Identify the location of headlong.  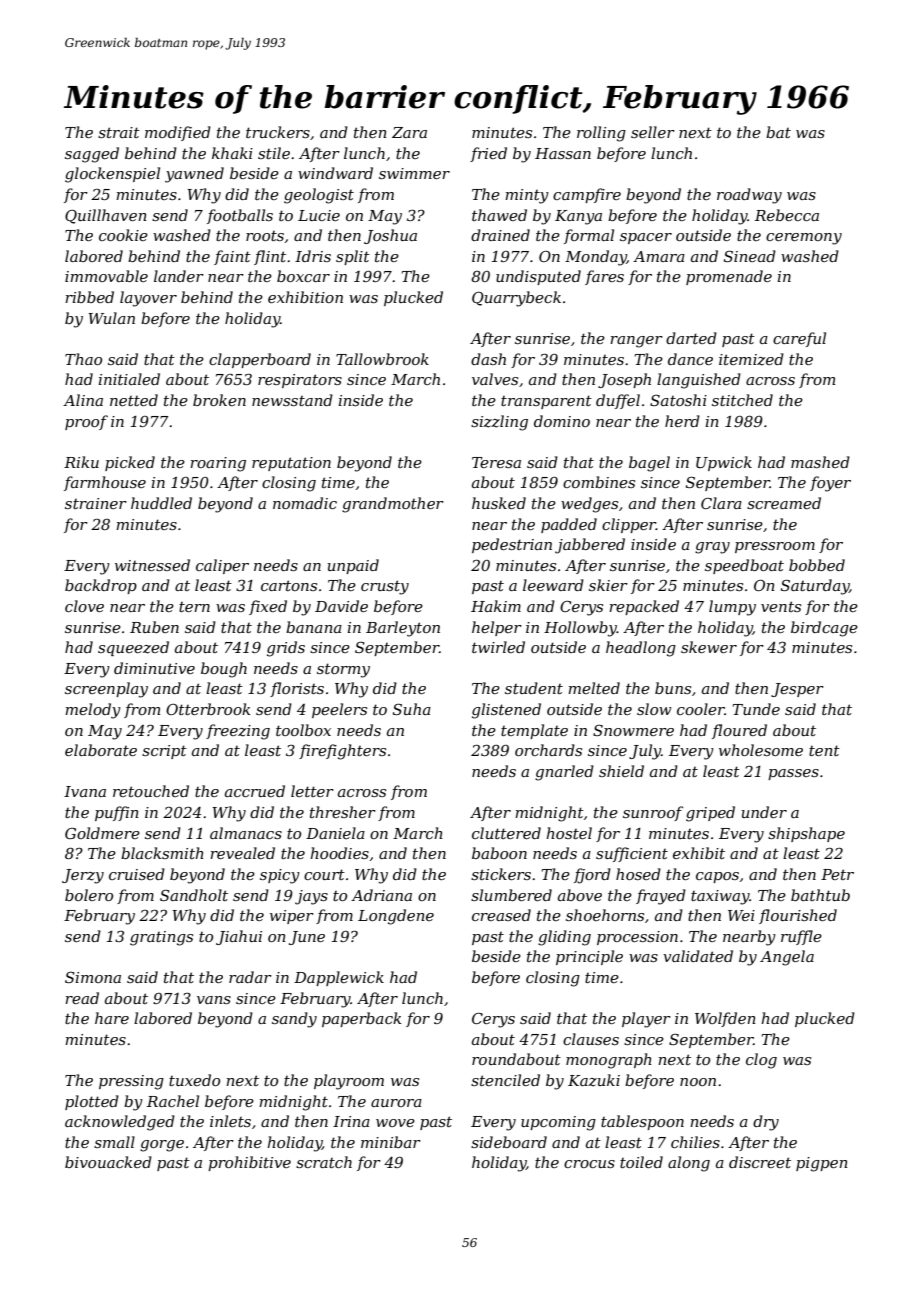
(641, 649).
